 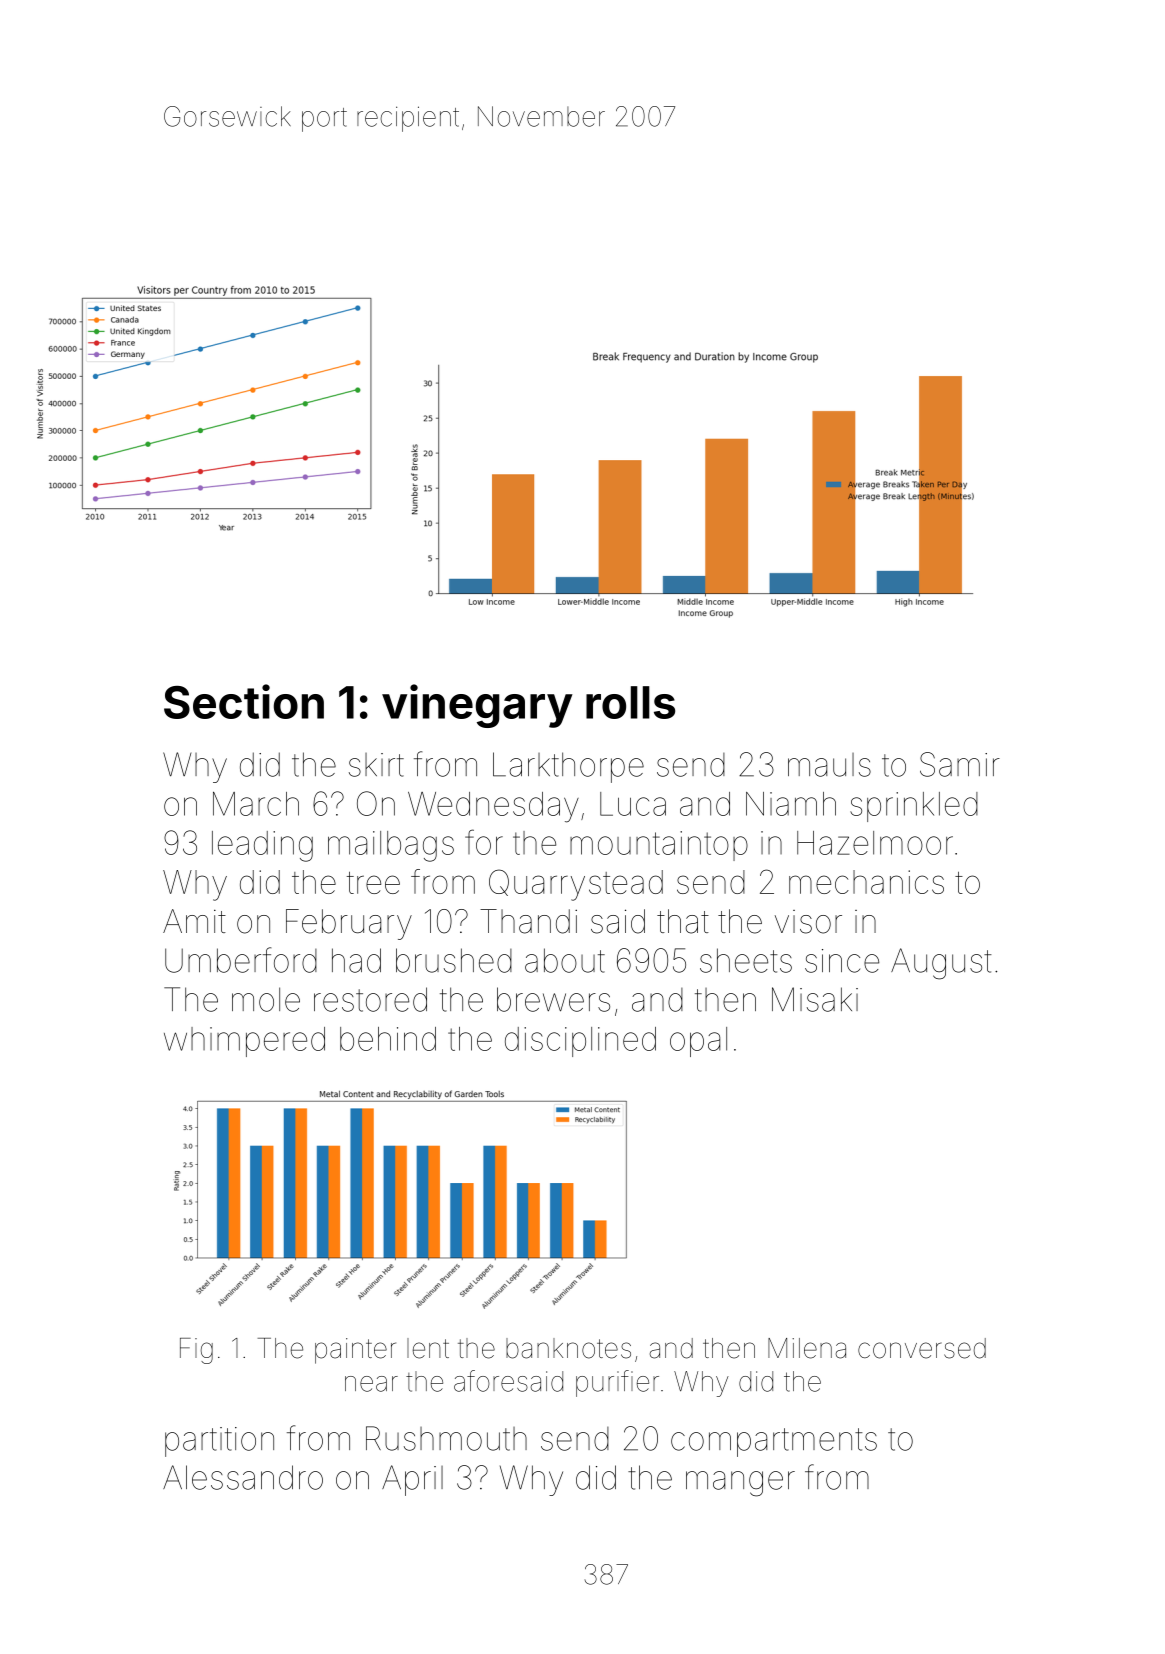 What do you see at coordinates (244, 701) in the page?
I see `Section` at bounding box center [244, 701].
